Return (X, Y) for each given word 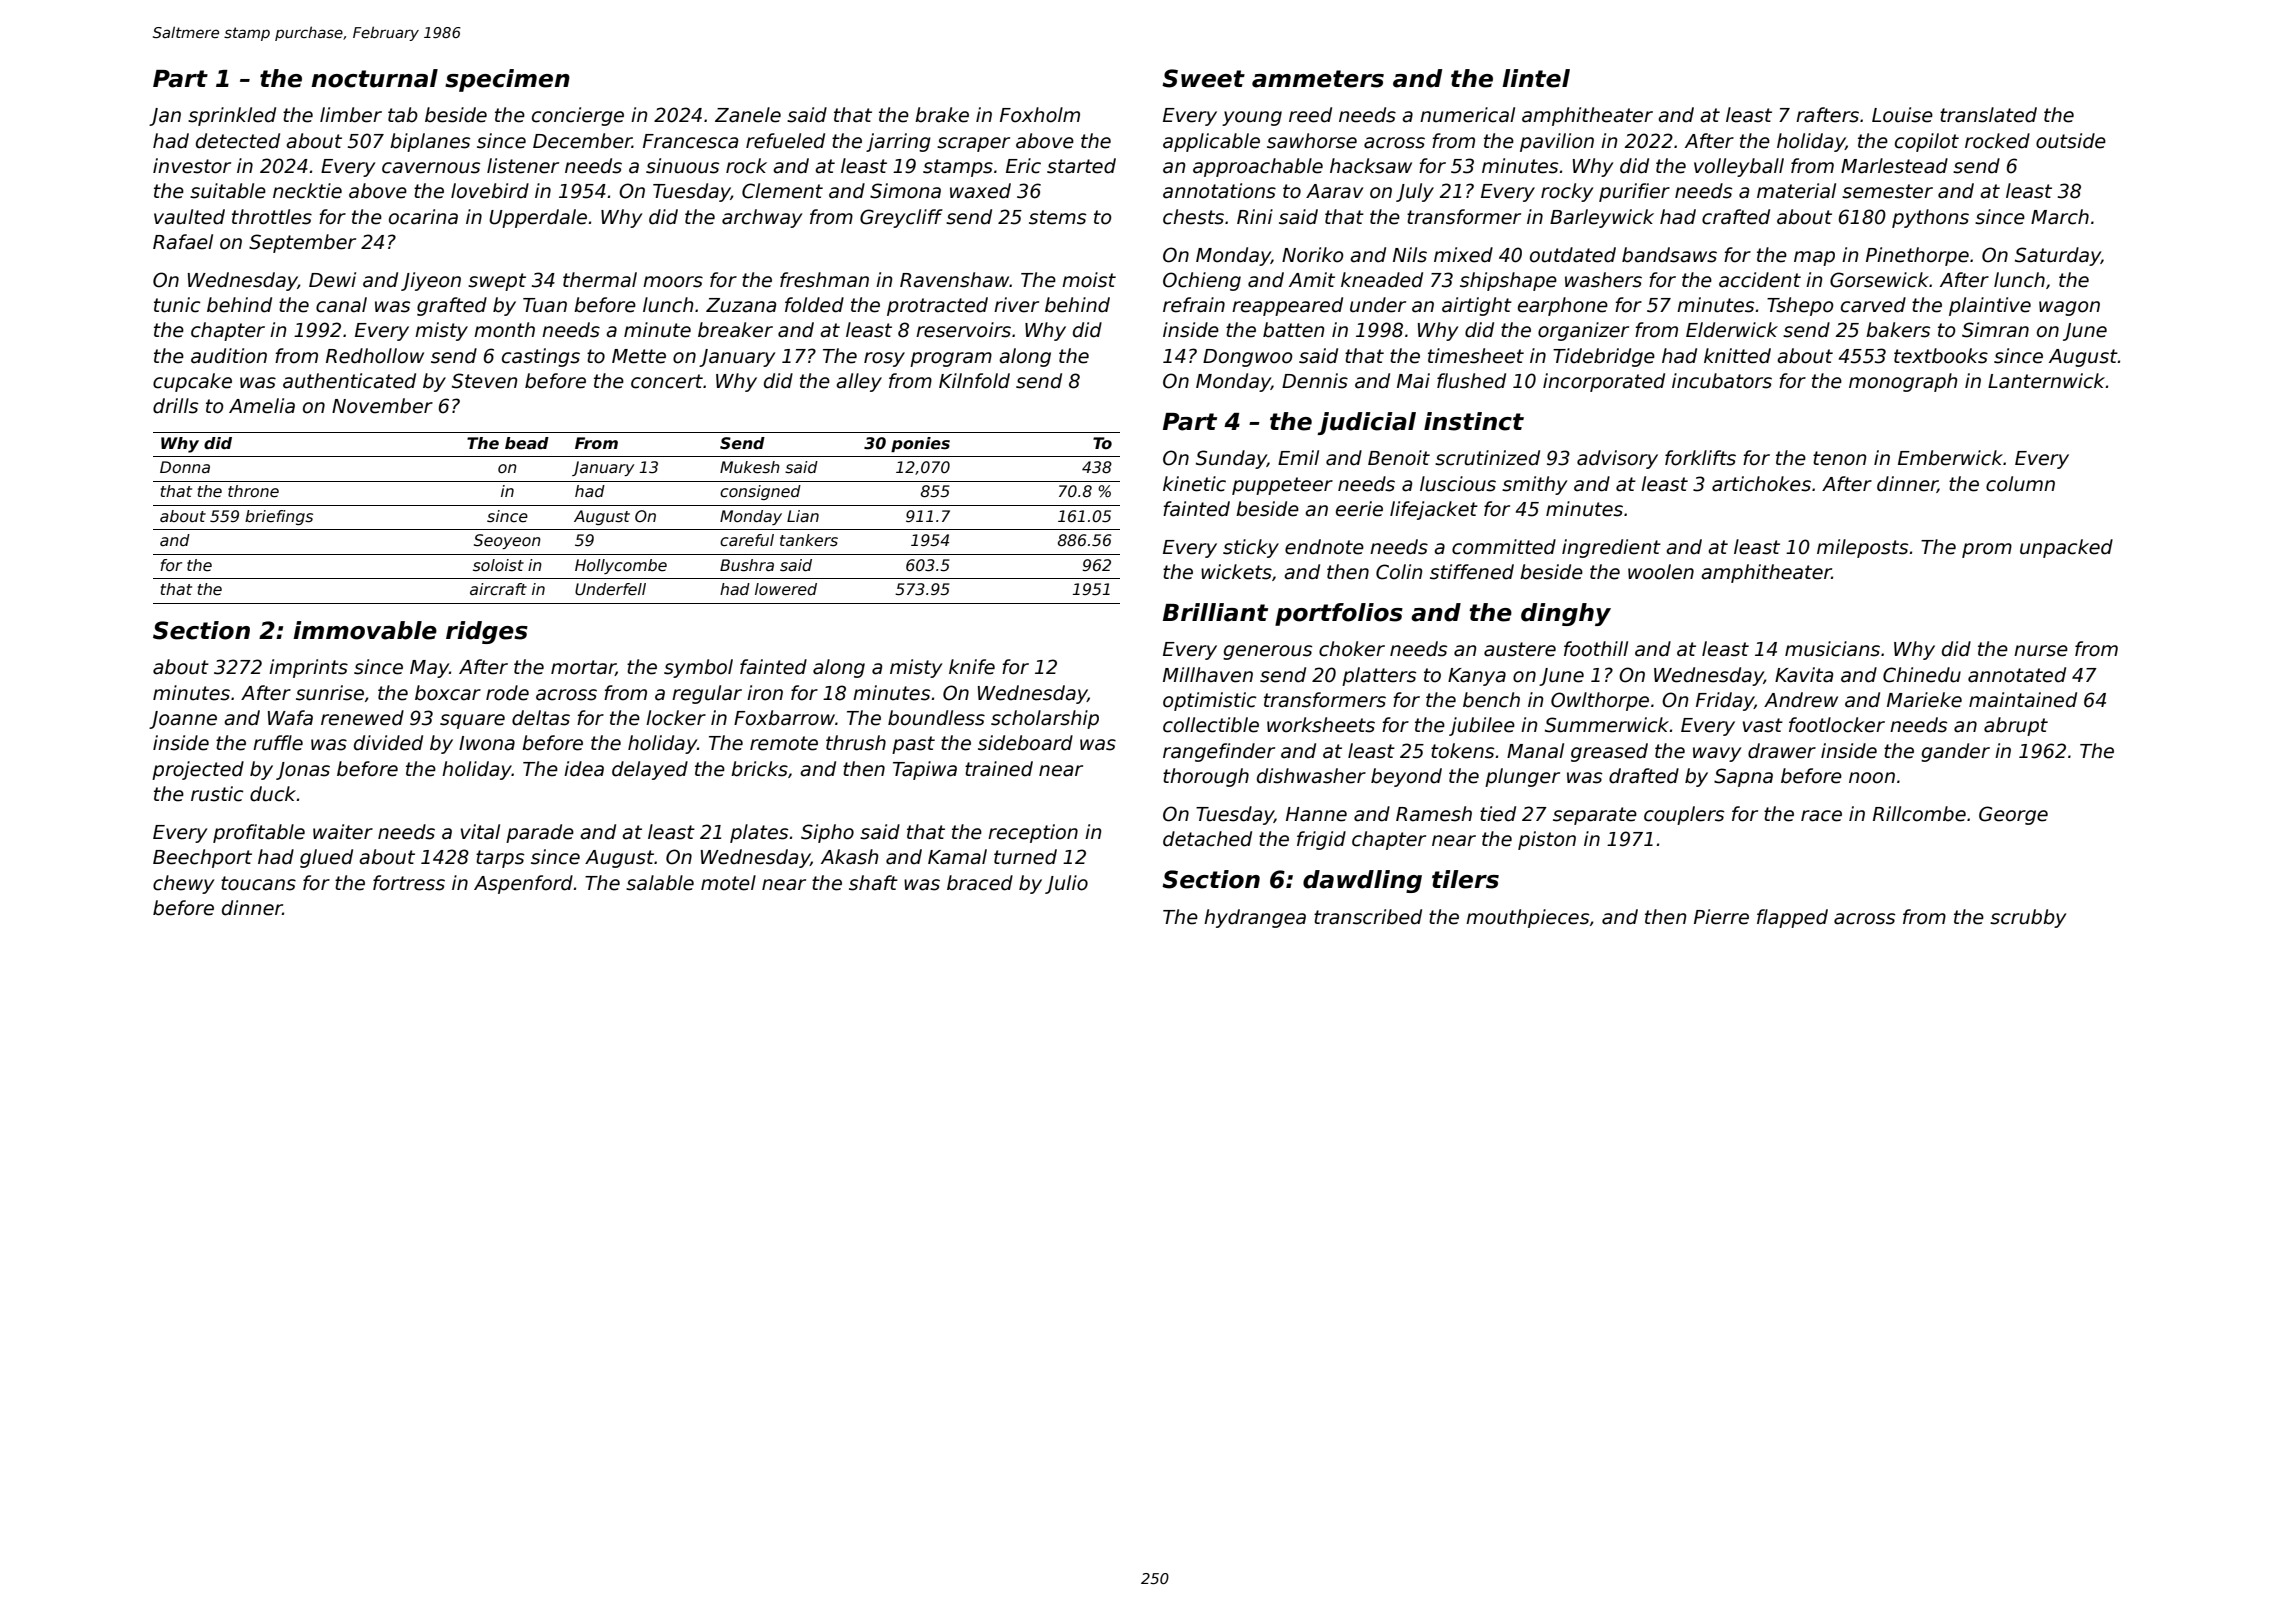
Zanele (748, 115)
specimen (507, 80)
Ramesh (1434, 814)
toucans (258, 883)
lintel (1536, 78)
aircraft (498, 589)
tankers (809, 540)
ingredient (1611, 548)
